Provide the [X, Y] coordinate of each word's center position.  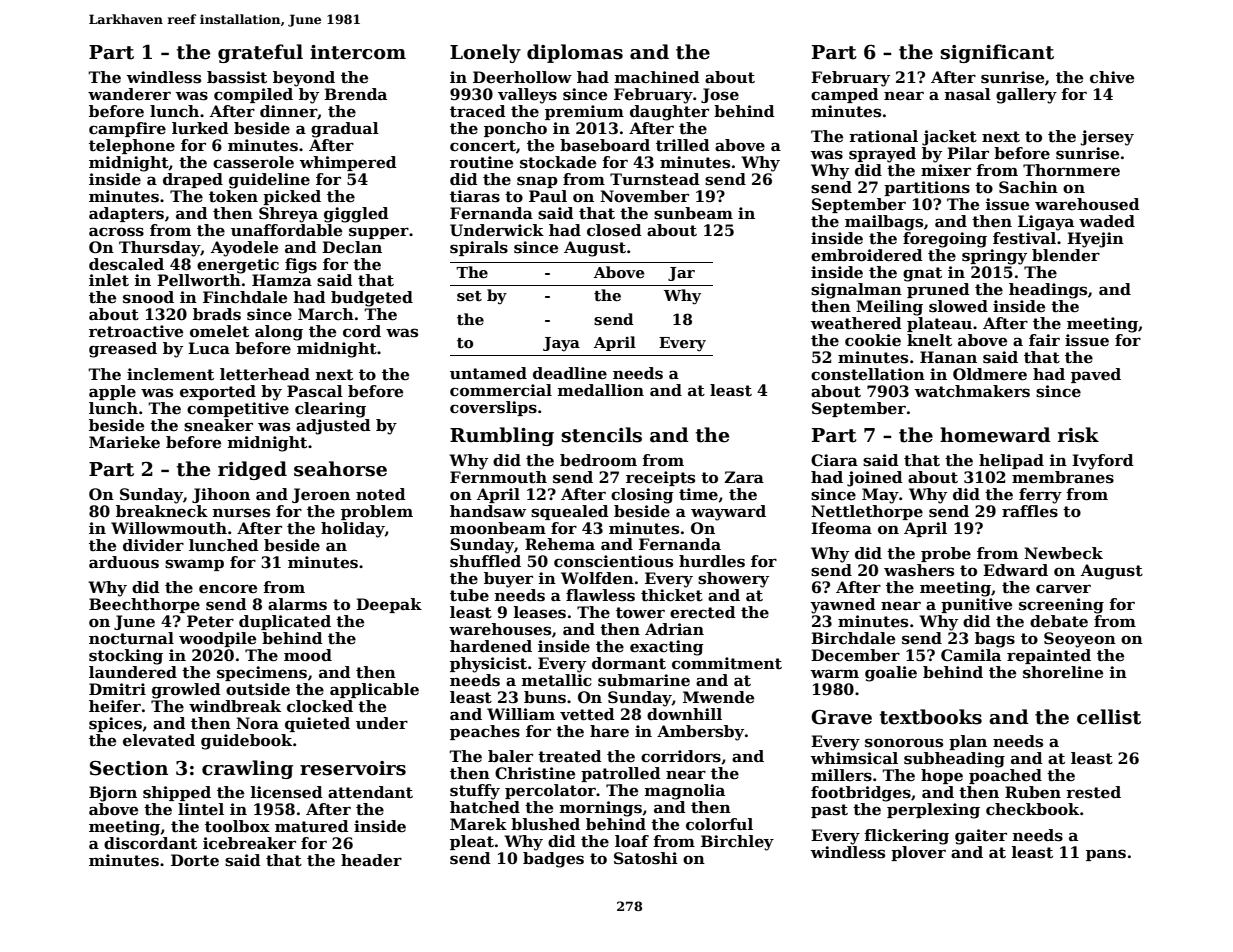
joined [875, 479]
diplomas [575, 53]
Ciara [834, 460]
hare [609, 731]
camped [845, 95]
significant [997, 53]
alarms [297, 604]
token [233, 196]
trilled [683, 145]
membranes [1063, 477]
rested [1093, 792]
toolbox [237, 826]
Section [129, 768]
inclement [170, 374]
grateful [260, 53]
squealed [570, 512]
